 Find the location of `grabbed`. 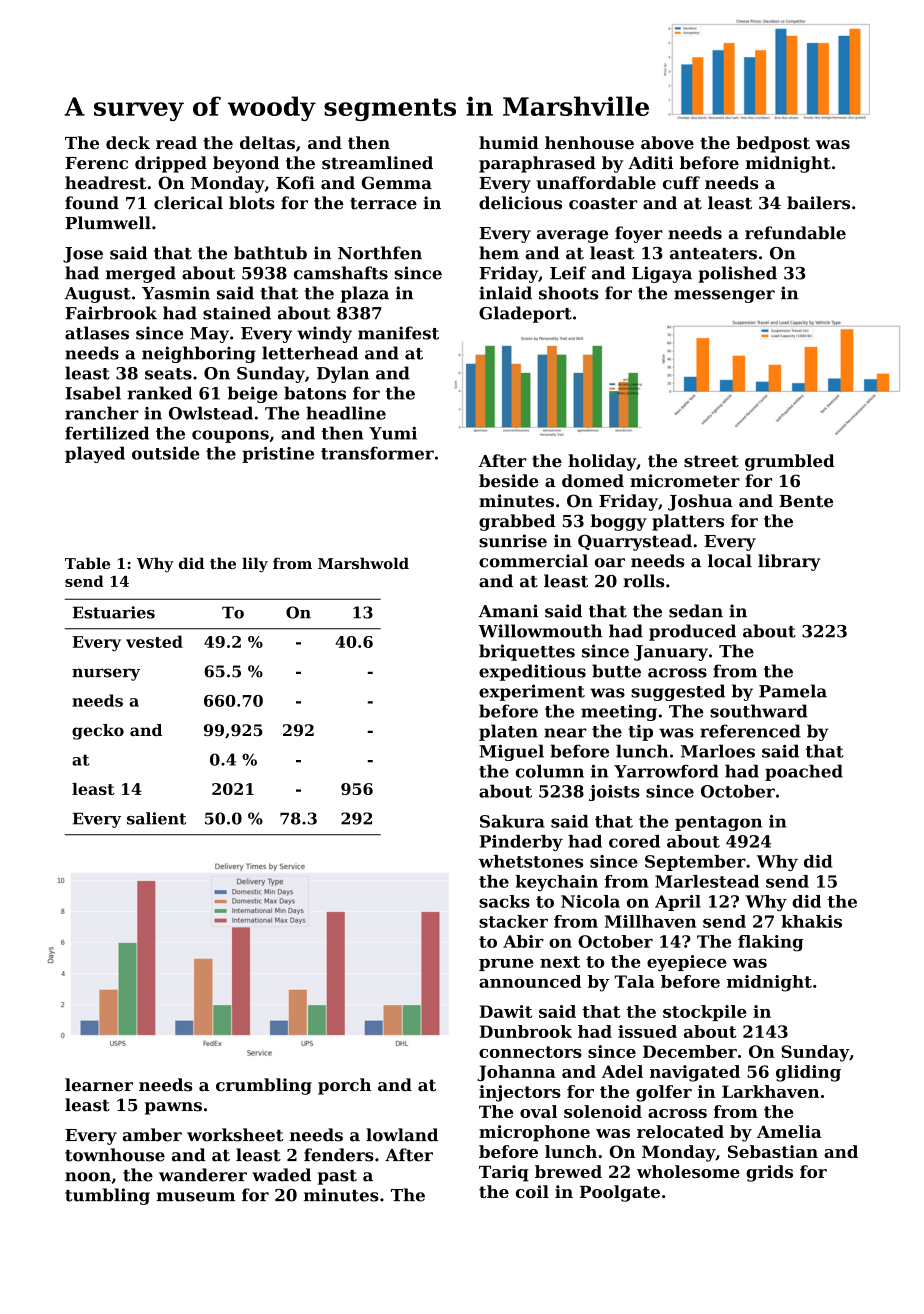

grabbed is located at coordinates (517, 522).
